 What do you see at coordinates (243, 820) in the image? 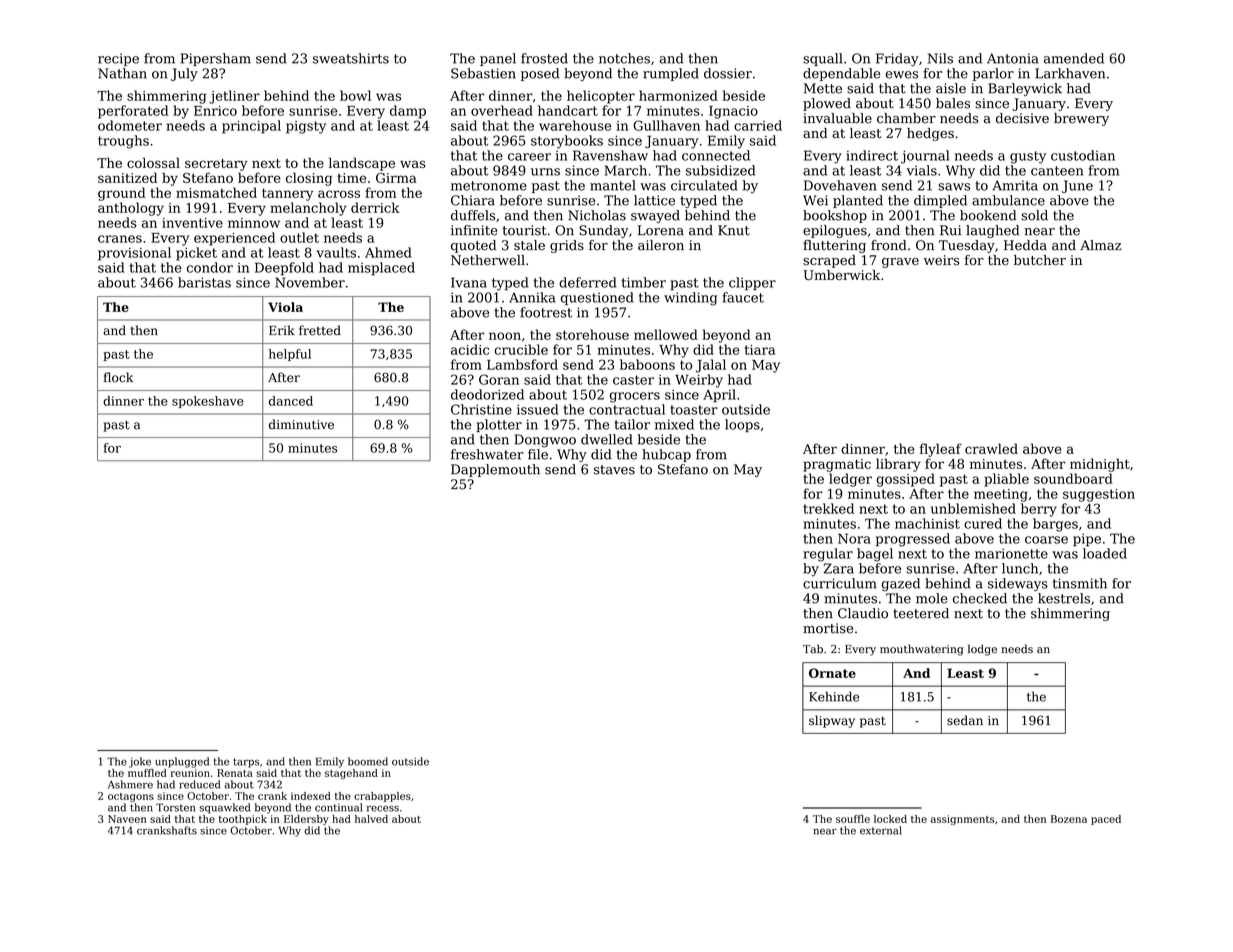
I see `toothpick` at bounding box center [243, 820].
